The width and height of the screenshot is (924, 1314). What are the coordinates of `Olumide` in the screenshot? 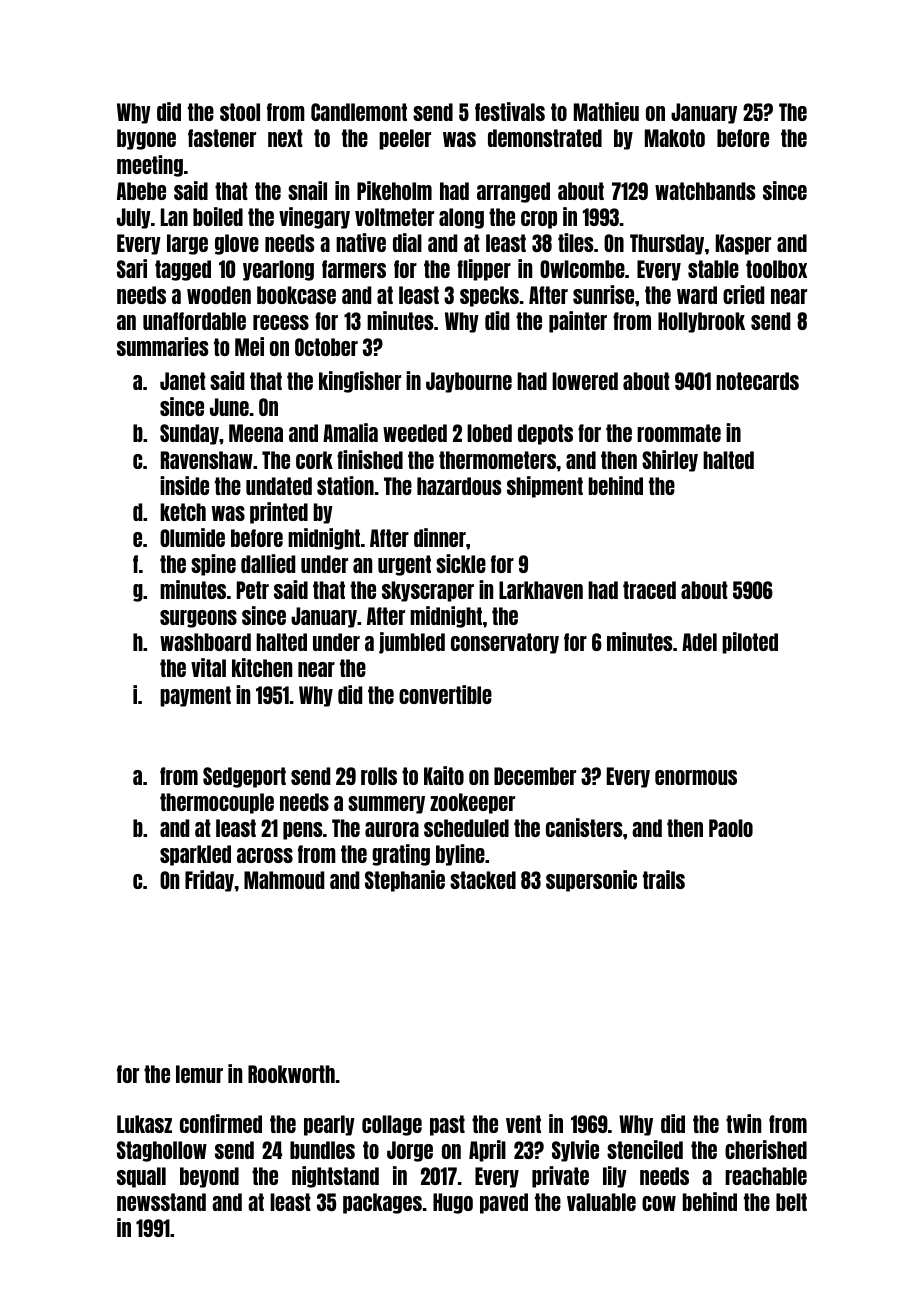 It's located at (192, 537).
